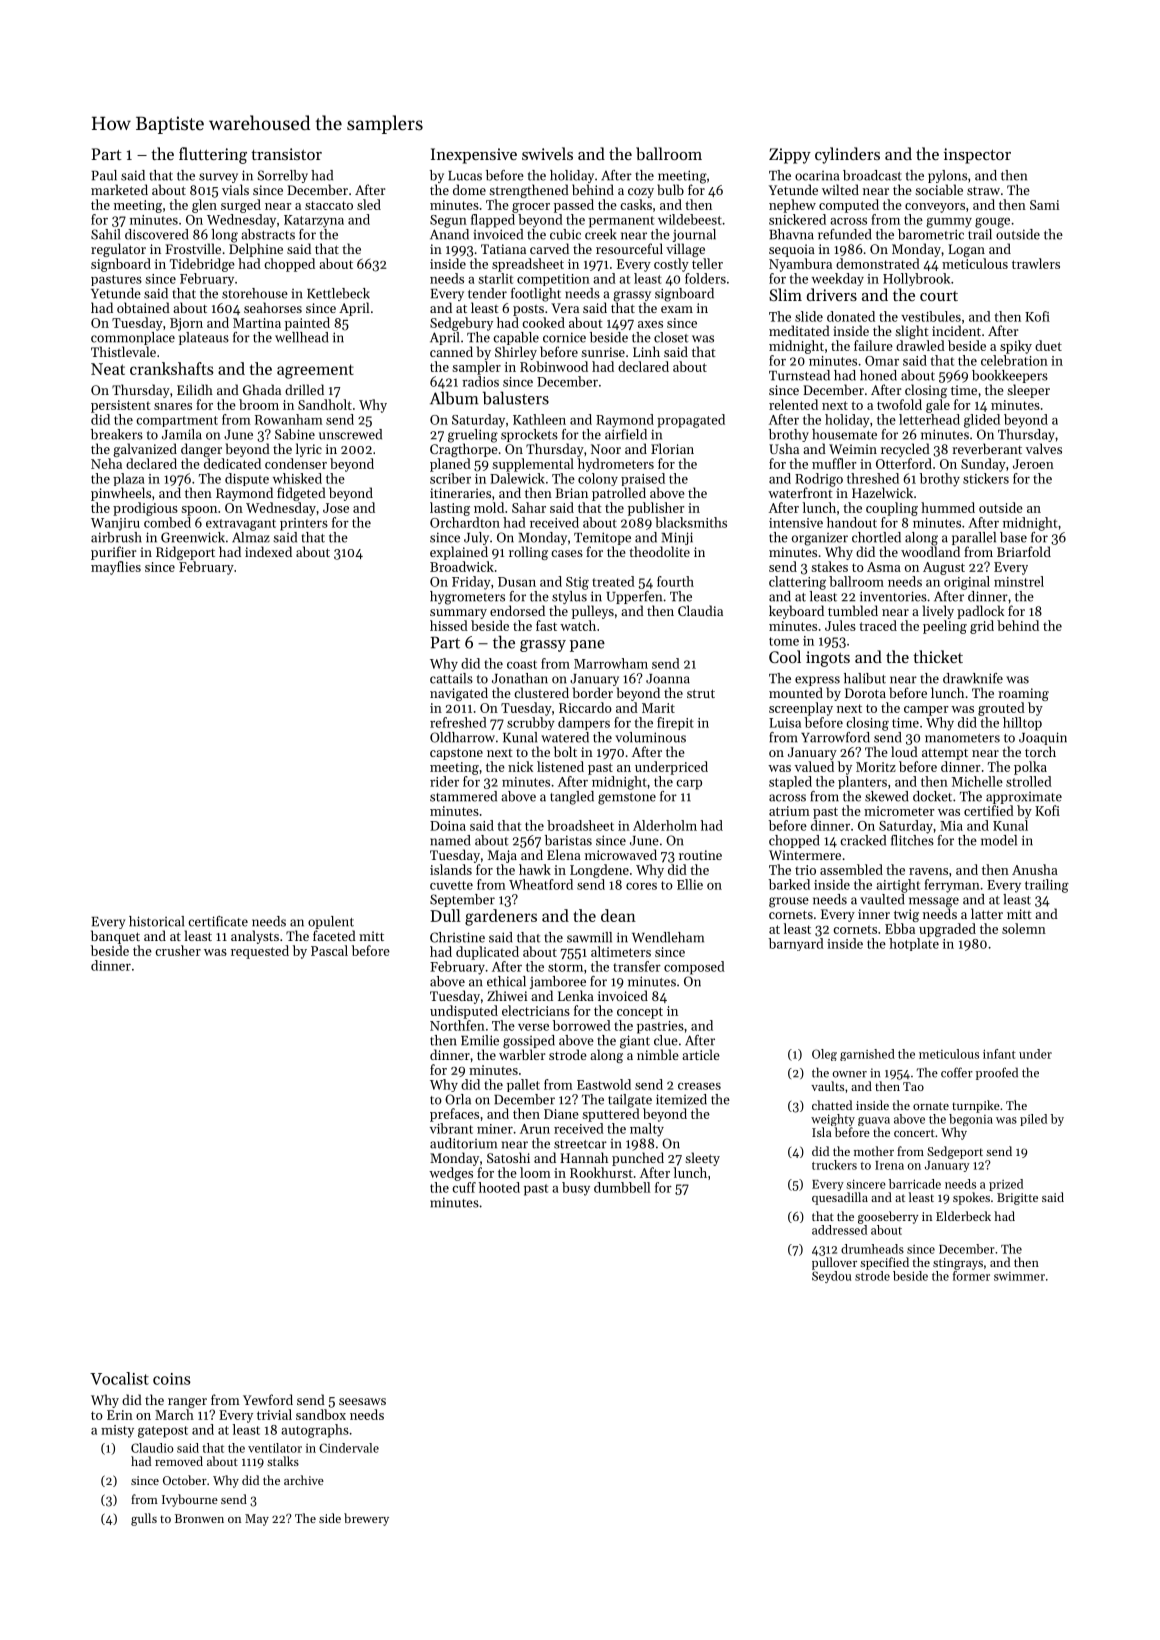 The image size is (1160, 1640). I want to click on bulb, so click(670, 189).
